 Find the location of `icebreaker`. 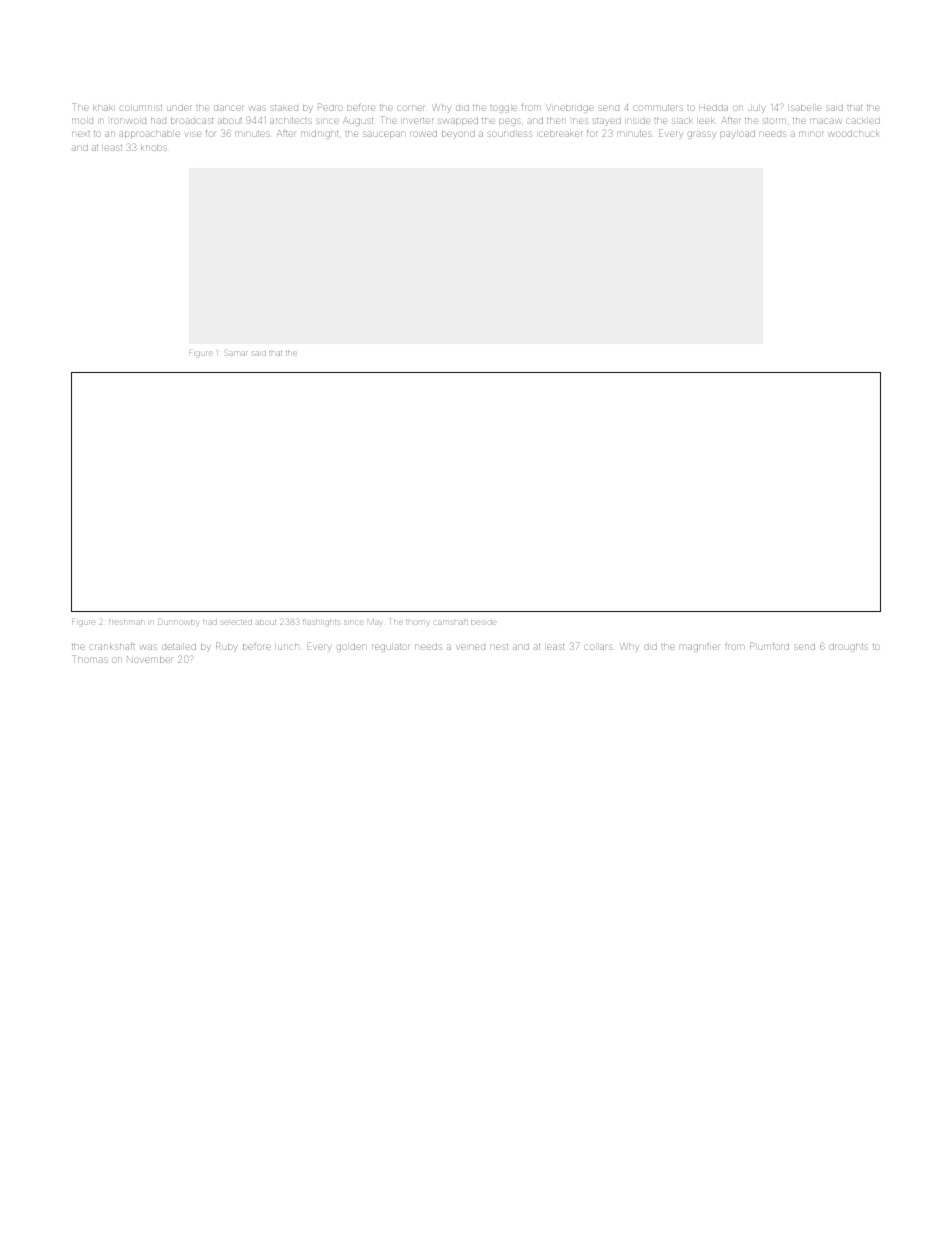

icebreaker is located at coordinates (561, 134).
